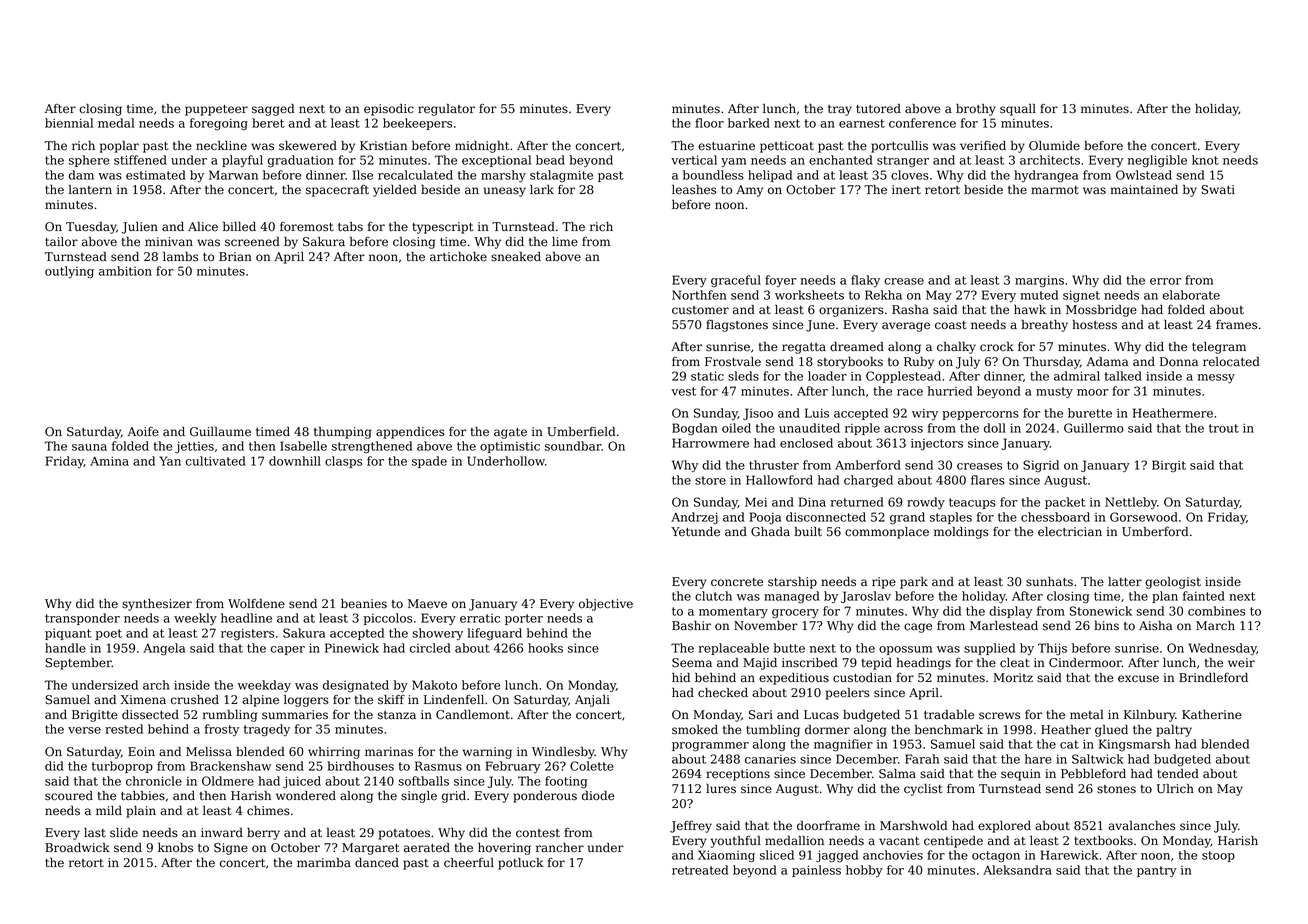 This image has width=1308, height=924. What do you see at coordinates (69, 123) in the image?
I see `biennial` at bounding box center [69, 123].
